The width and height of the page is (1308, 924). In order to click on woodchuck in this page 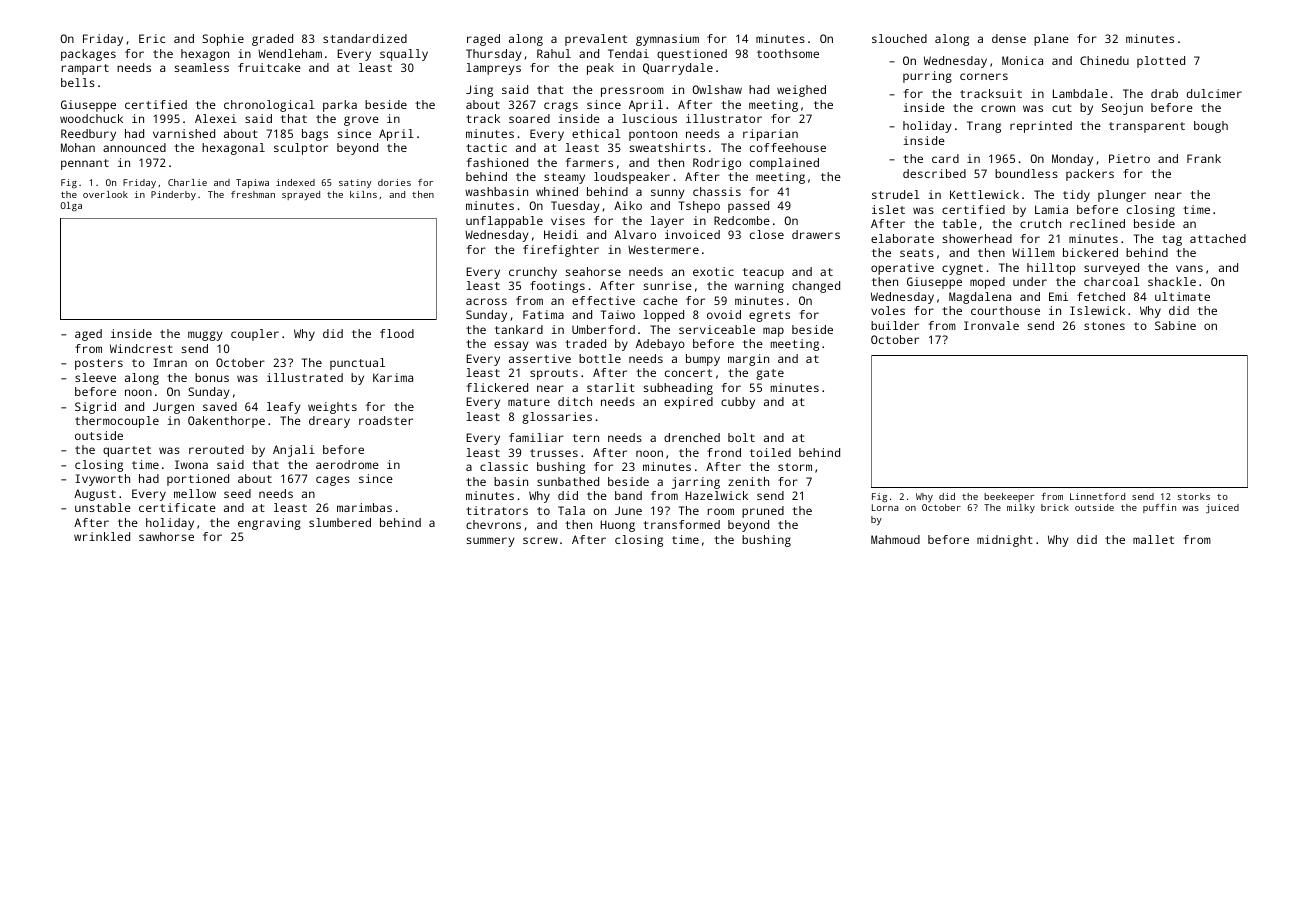, I will do `click(91, 118)`.
